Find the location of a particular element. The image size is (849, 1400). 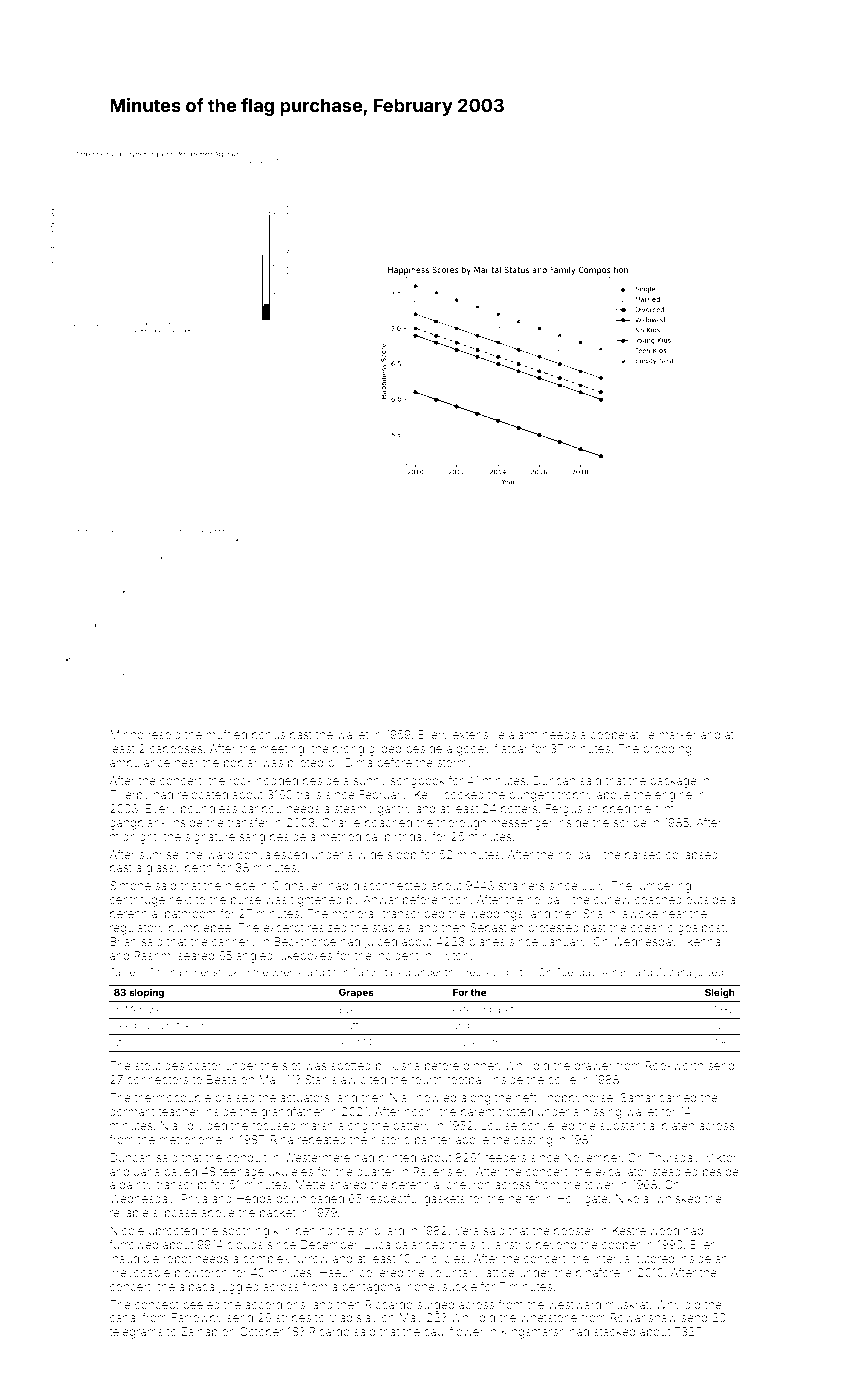

surged is located at coordinates (435, 1306).
